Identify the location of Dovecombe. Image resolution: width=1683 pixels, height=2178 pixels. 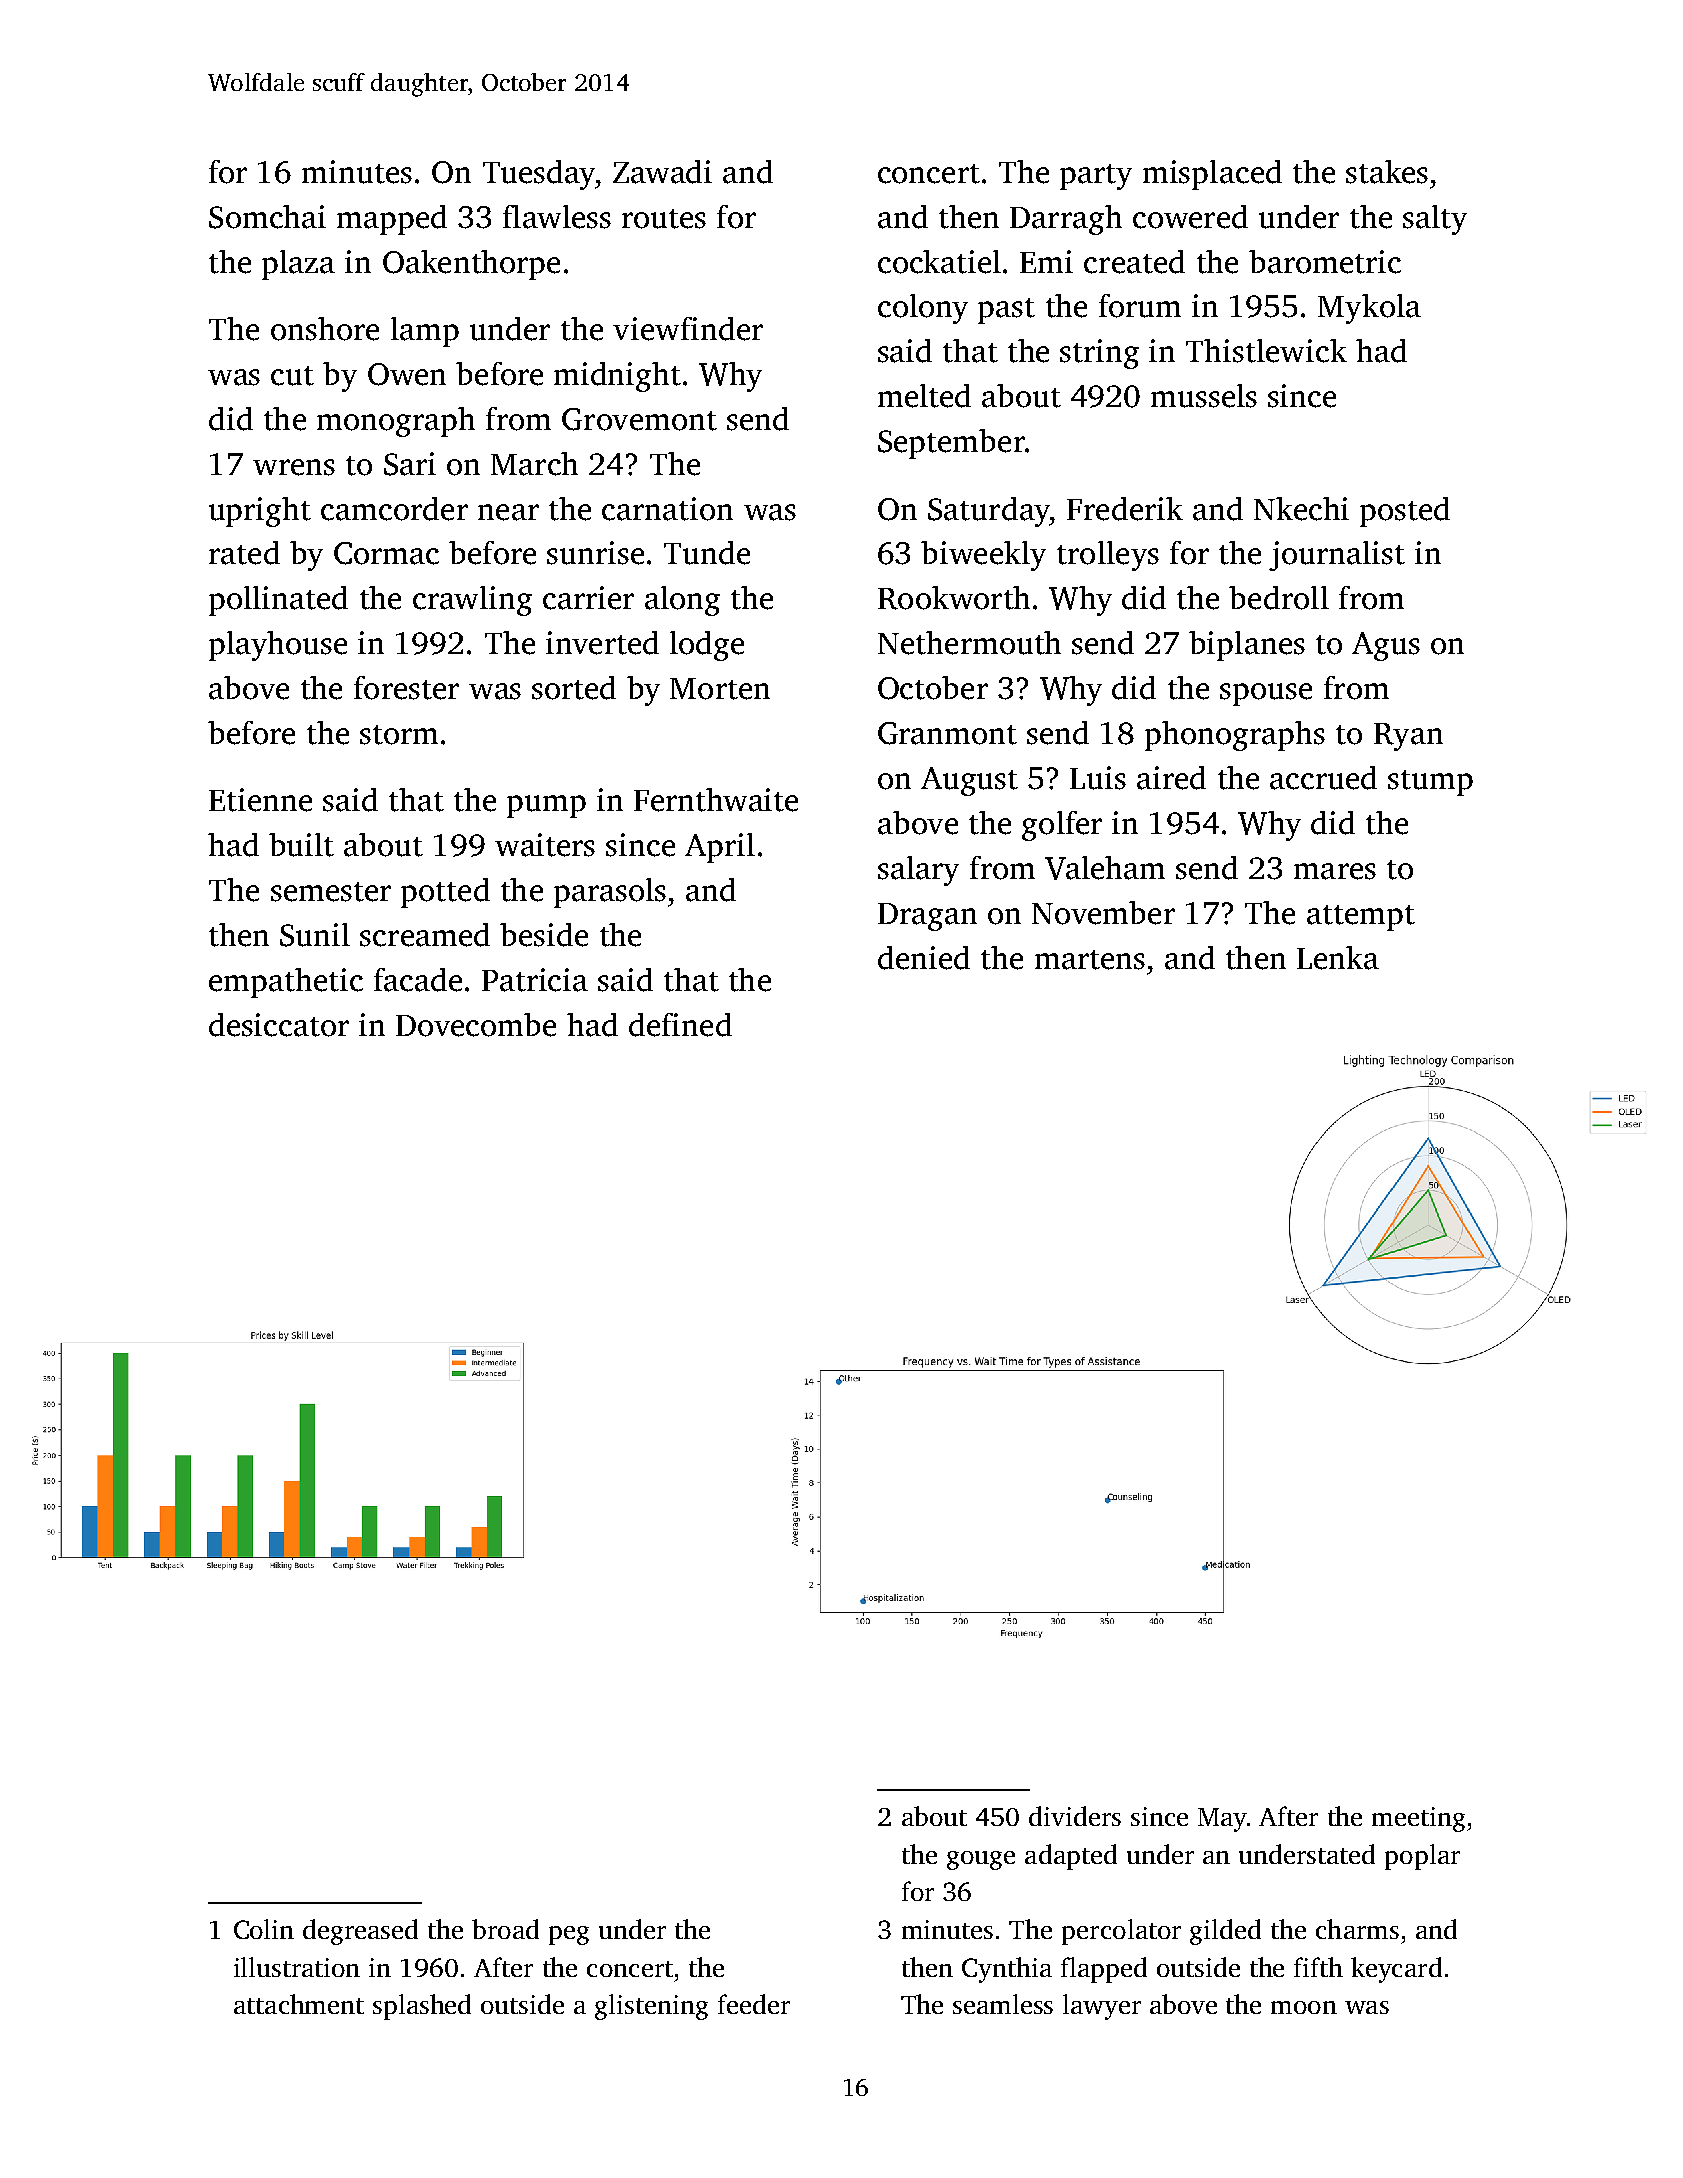
(476, 1025).
